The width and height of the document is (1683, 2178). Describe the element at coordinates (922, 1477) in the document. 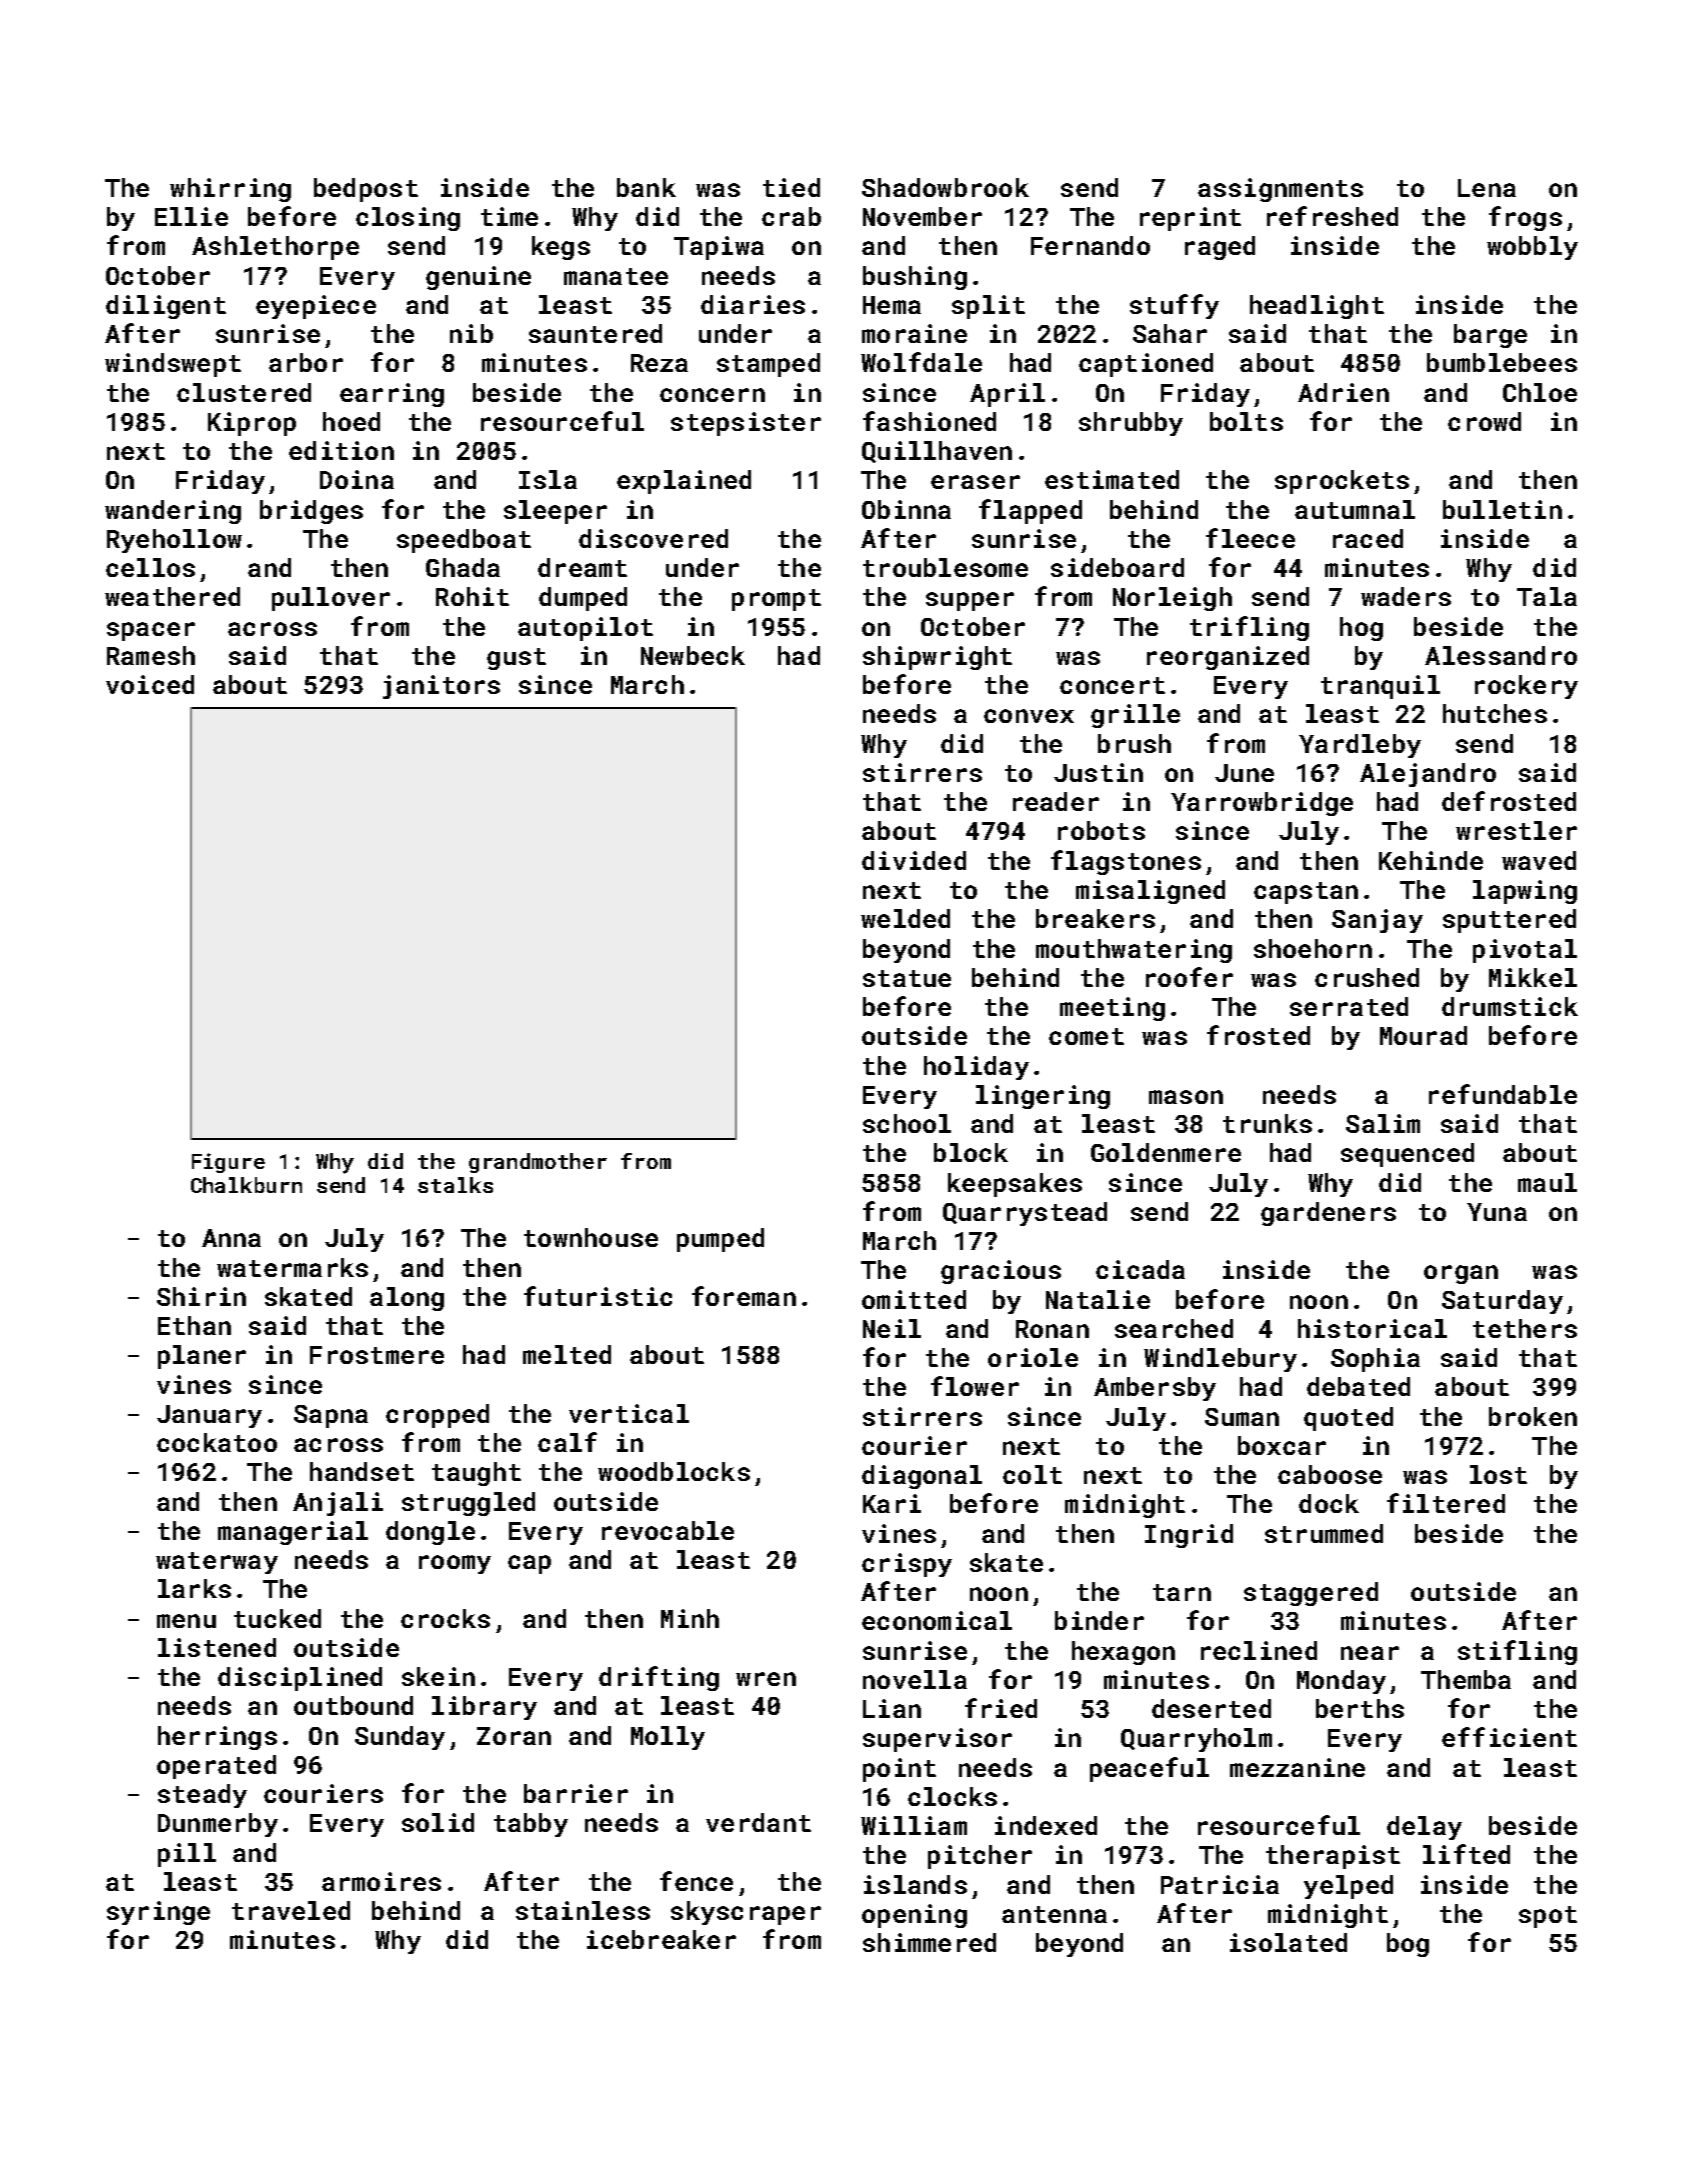

I see `diagonal` at that location.
